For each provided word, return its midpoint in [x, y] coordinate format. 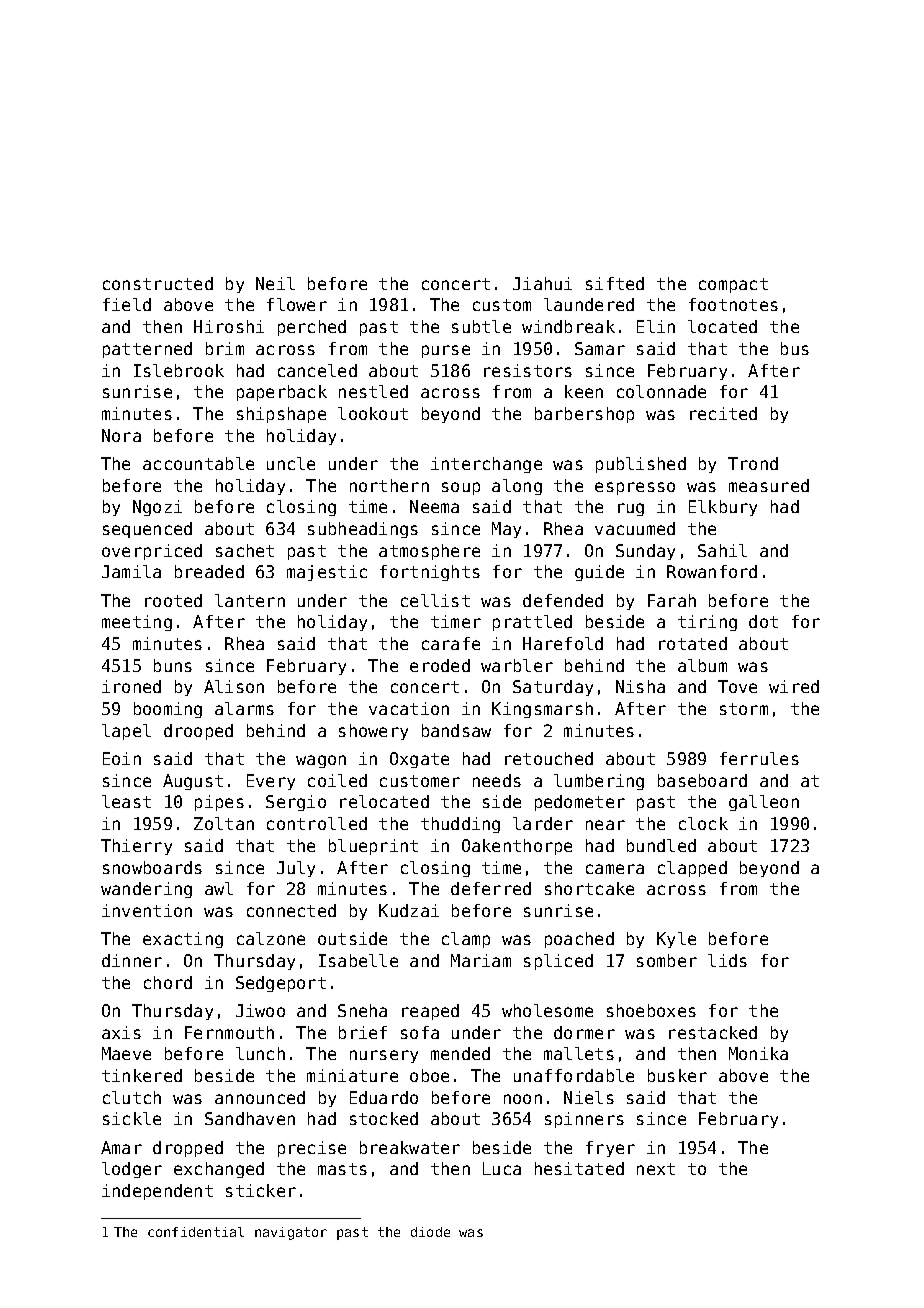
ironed [131, 686]
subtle [481, 326]
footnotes [733, 304]
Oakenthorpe [517, 847]
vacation [409, 708]
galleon [764, 803]
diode [430, 1232]
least [126, 801]
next [656, 1169]
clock [703, 823]
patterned [147, 350]
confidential [196, 1232]
